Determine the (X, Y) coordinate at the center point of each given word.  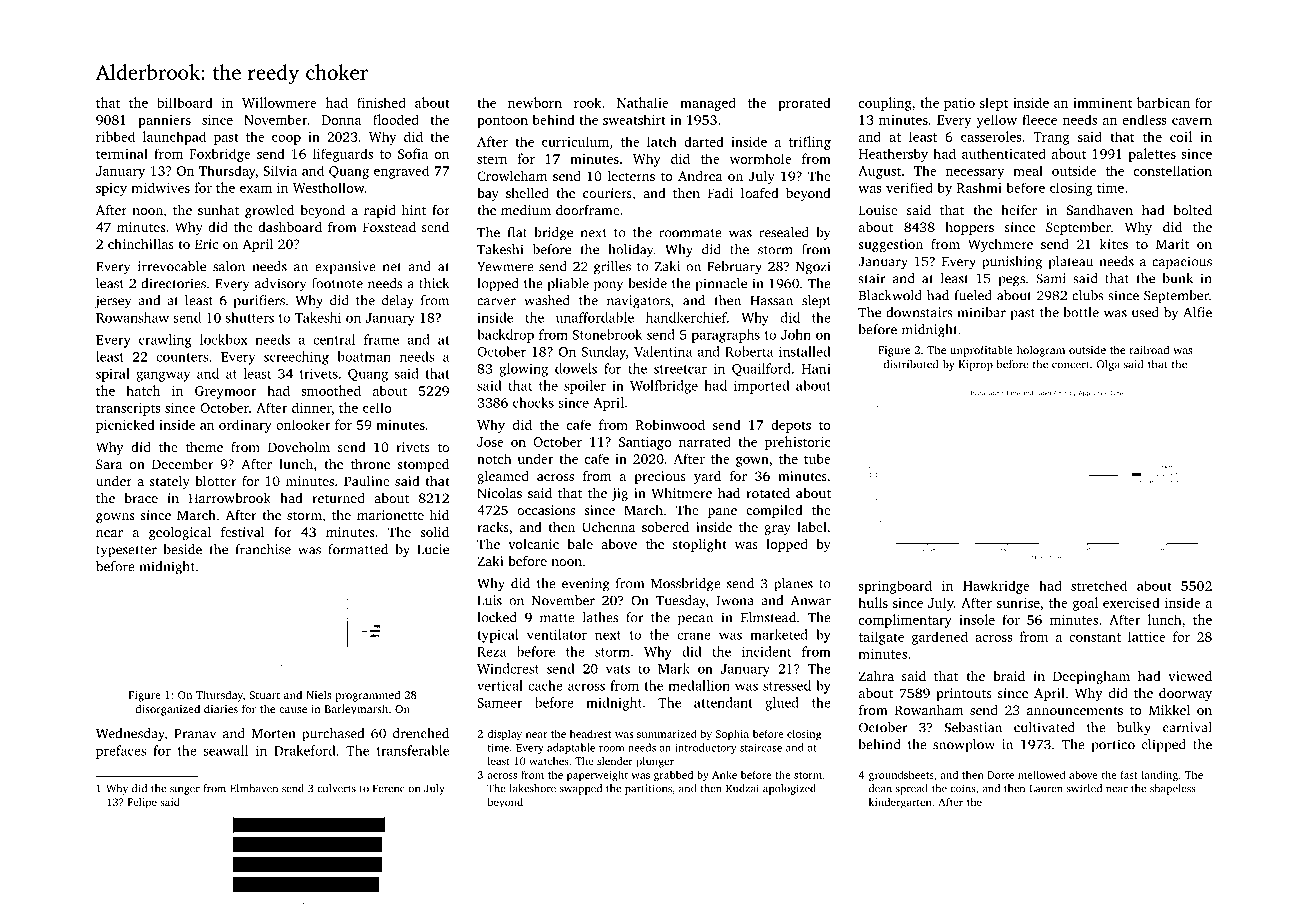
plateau (1070, 263)
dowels (576, 368)
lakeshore (532, 788)
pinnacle (721, 285)
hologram (1041, 351)
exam (256, 189)
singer (185, 789)
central (334, 339)
